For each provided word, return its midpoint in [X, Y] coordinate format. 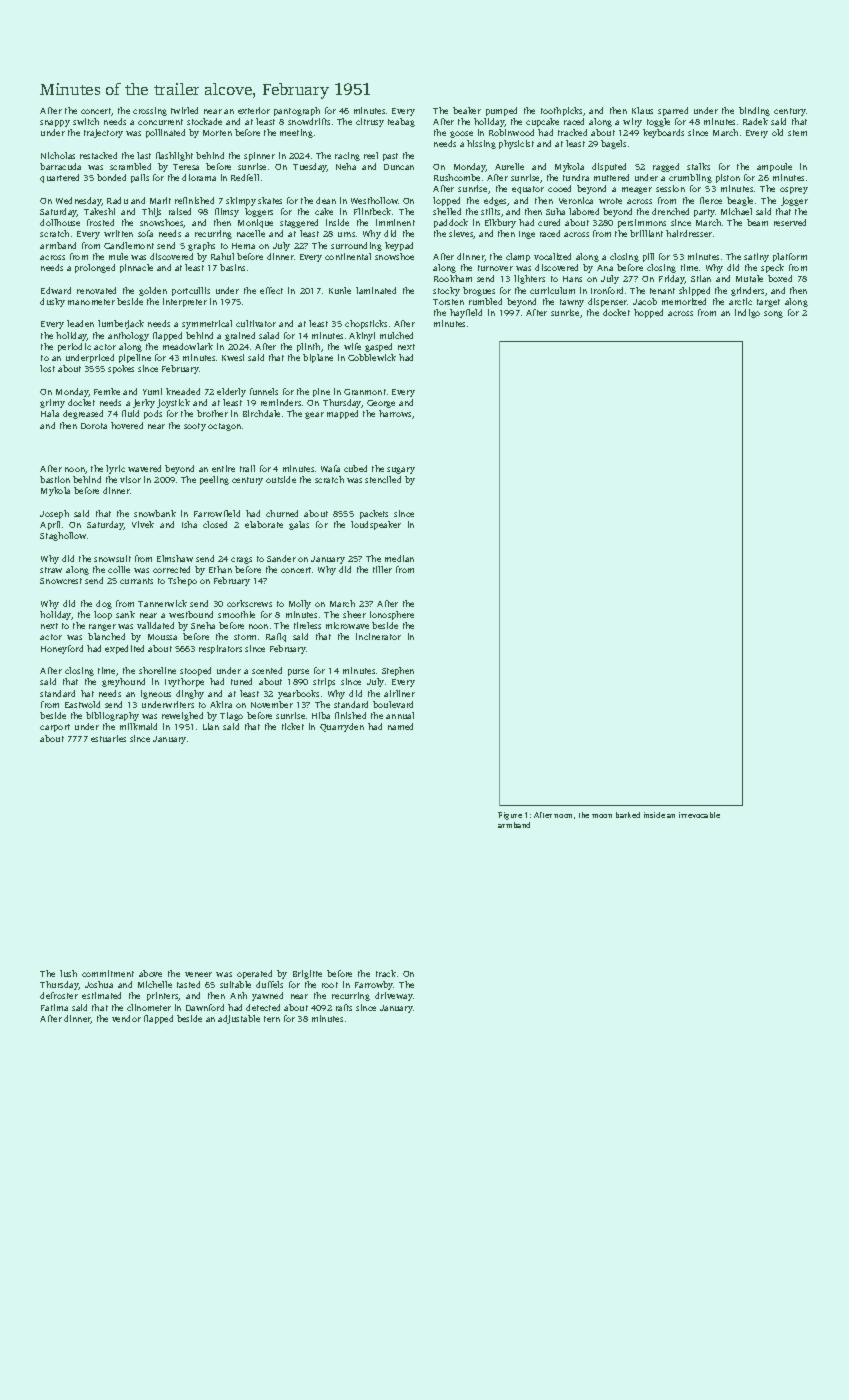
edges [496, 201]
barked [628, 815]
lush [68, 973]
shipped [694, 291]
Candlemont [129, 245]
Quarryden [342, 727]
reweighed [182, 716]
